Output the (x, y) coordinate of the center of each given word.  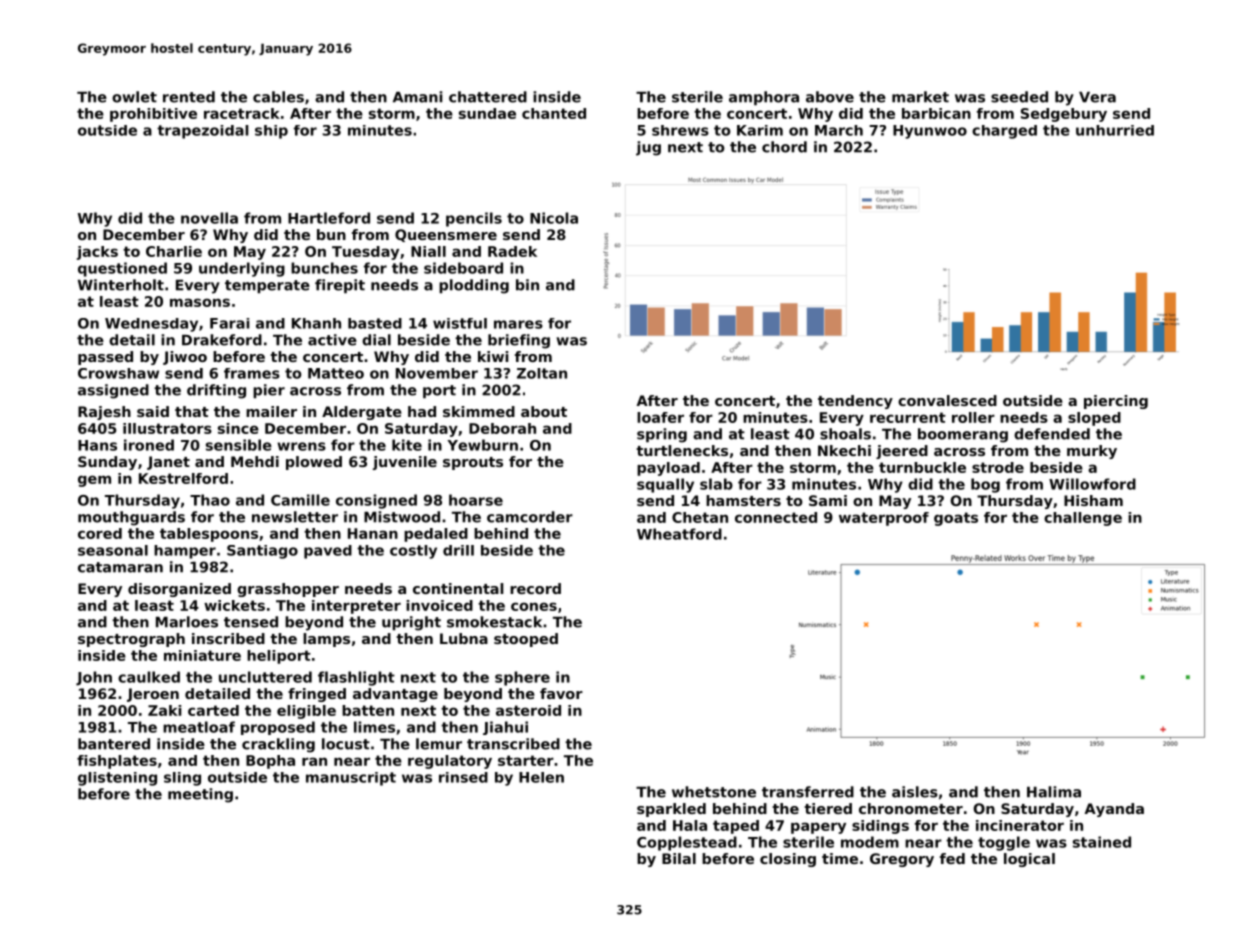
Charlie (174, 251)
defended (1052, 434)
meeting (200, 795)
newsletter (295, 517)
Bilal (679, 858)
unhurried (1115, 130)
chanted (554, 113)
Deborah (502, 428)
